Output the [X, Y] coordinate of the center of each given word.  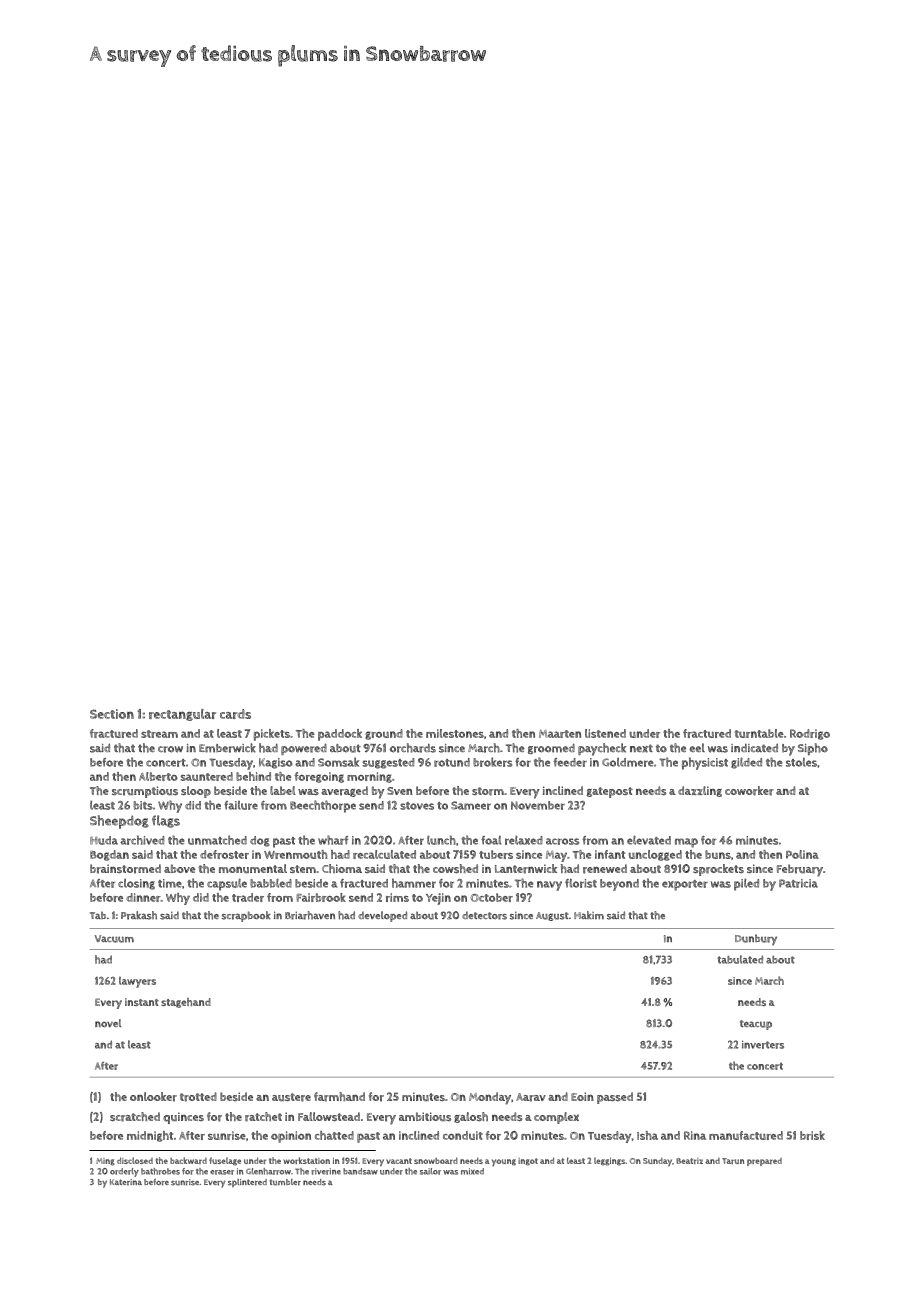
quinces [183, 1118]
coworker [749, 791]
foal [491, 840]
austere [291, 1097]
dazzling [700, 791]
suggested [388, 763]
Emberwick [227, 748]
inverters [763, 1044]
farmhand [339, 1097]
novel [108, 1023]
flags [166, 821]
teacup [756, 1025]
